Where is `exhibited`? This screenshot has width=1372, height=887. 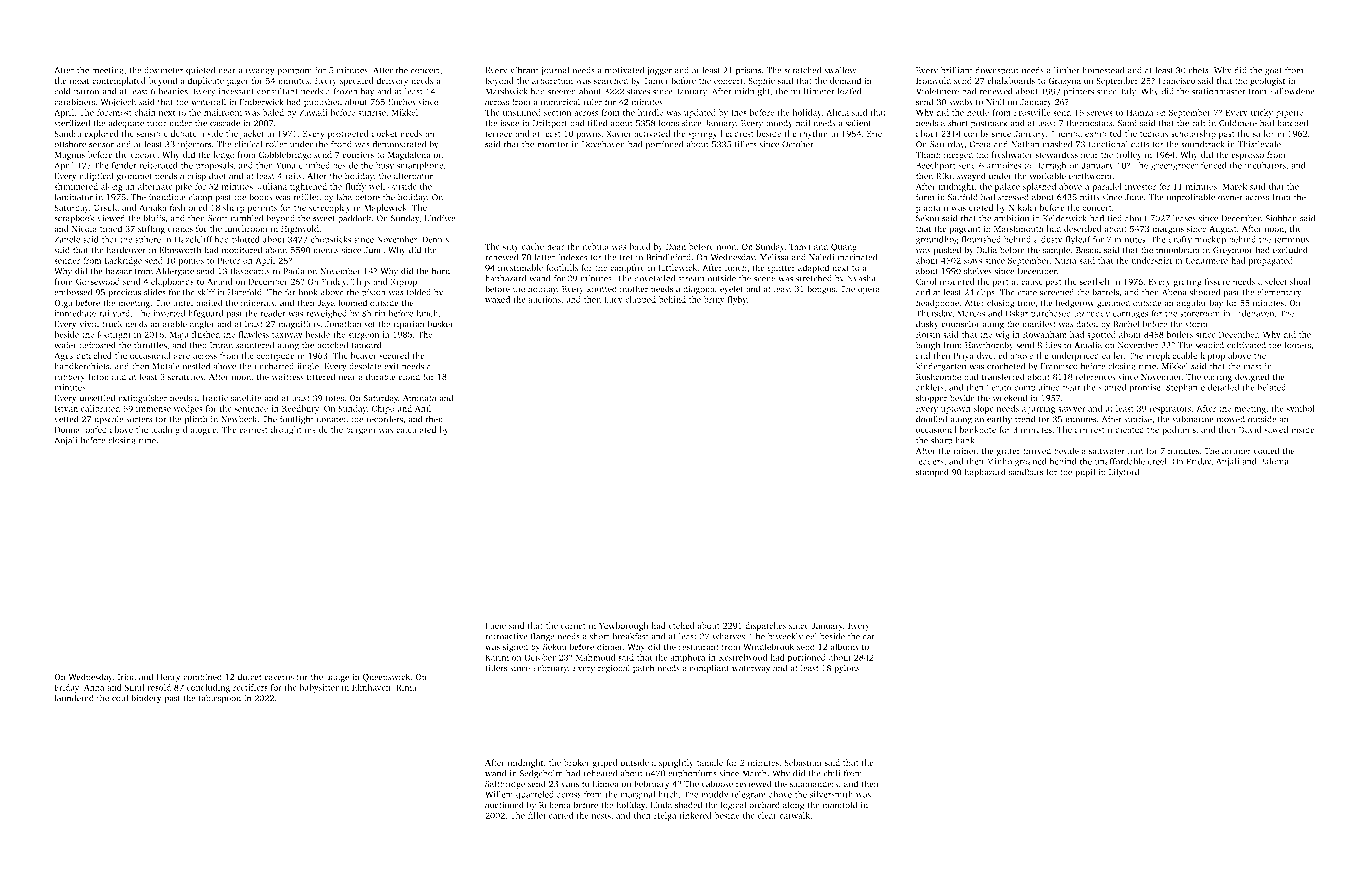 exhibited is located at coordinates (1103, 133).
